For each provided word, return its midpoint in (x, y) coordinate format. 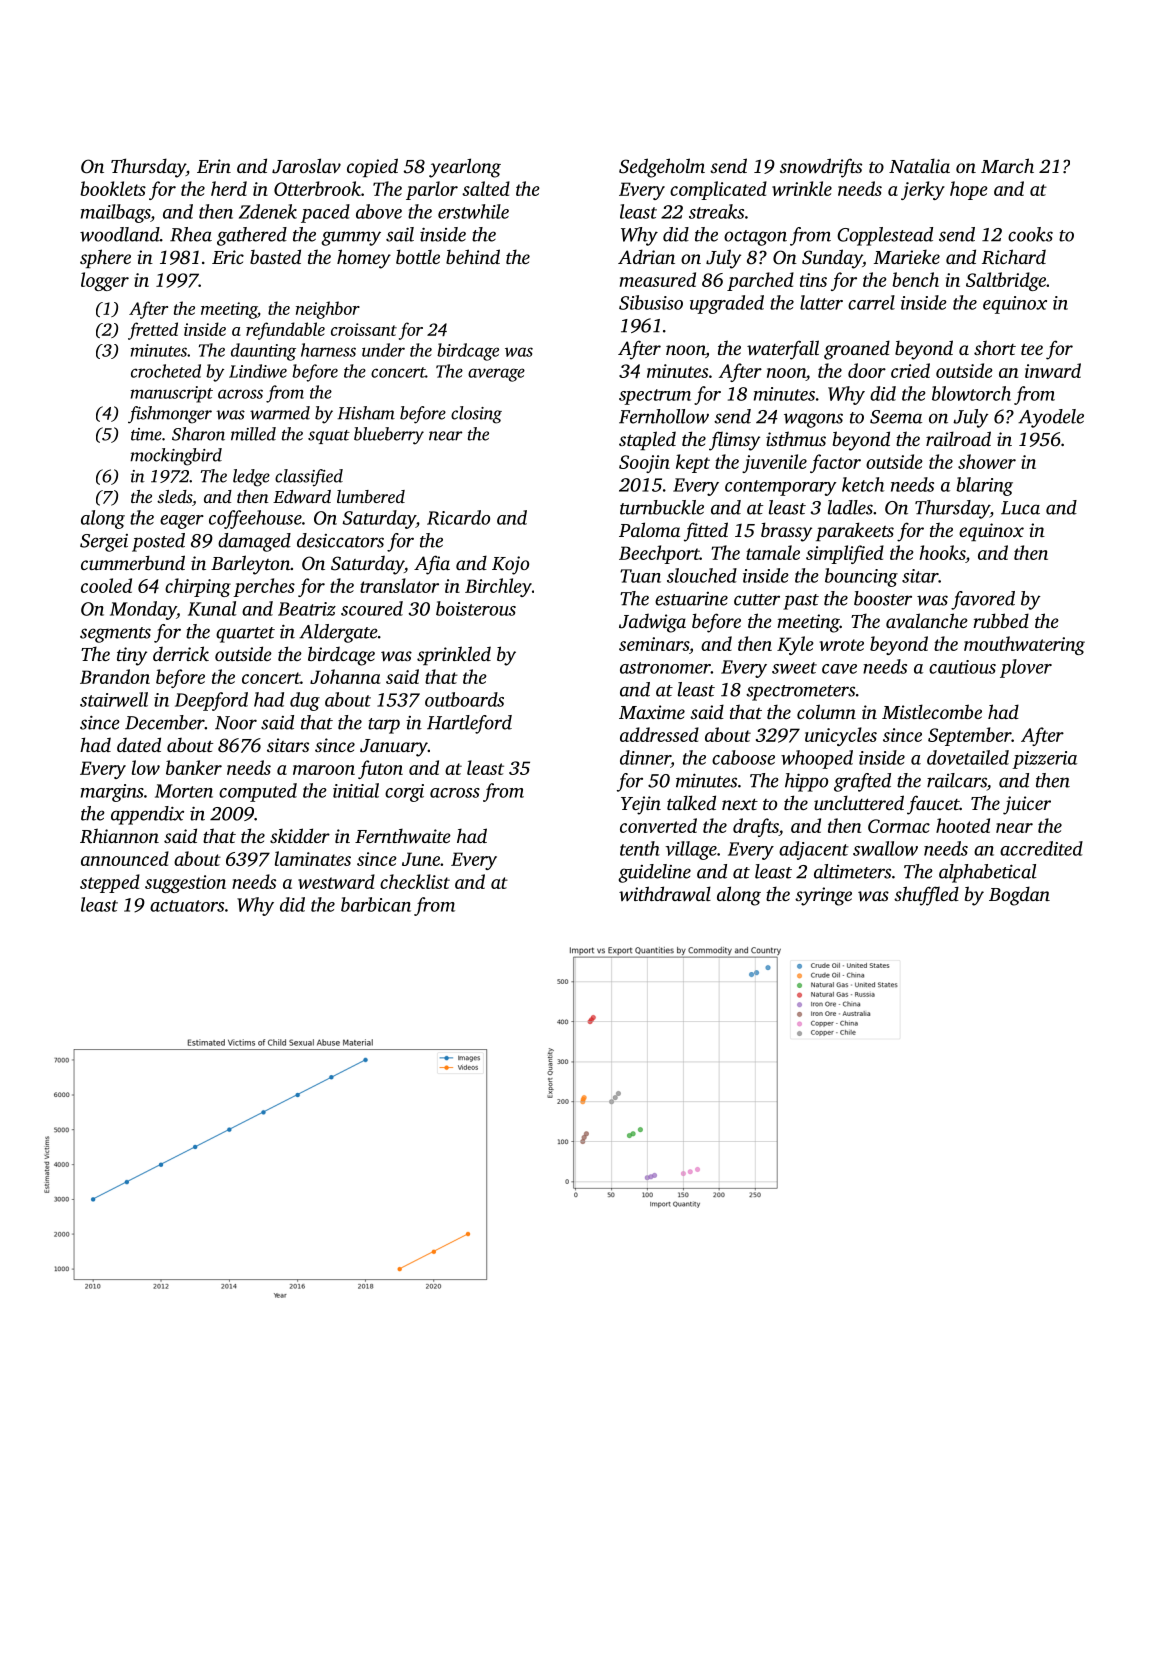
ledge (251, 478)
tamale (773, 552)
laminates (313, 858)
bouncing (861, 577)
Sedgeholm (662, 168)
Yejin (641, 805)
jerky (923, 190)
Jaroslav (306, 166)
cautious (962, 667)
